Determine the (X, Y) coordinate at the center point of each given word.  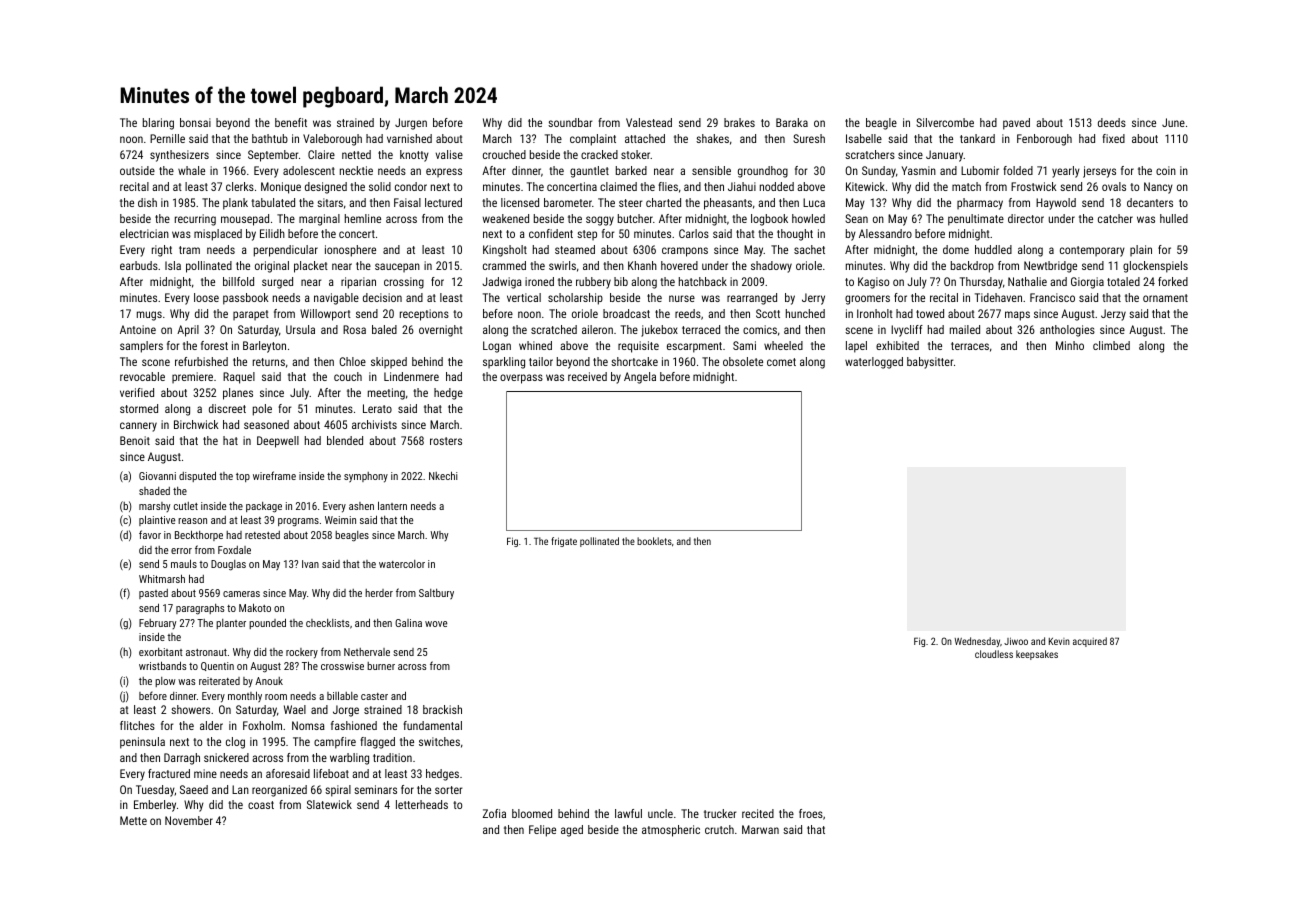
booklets (654, 541)
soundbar (570, 122)
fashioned (354, 725)
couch (348, 376)
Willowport (325, 315)
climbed (1111, 345)
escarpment (694, 347)
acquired (1090, 642)
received (587, 376)
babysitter (930, 363)
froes (811, 813)
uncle (660, 813)
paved (1016, 124)
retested (262, 535)
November (189, 820)
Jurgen (411, 124)
